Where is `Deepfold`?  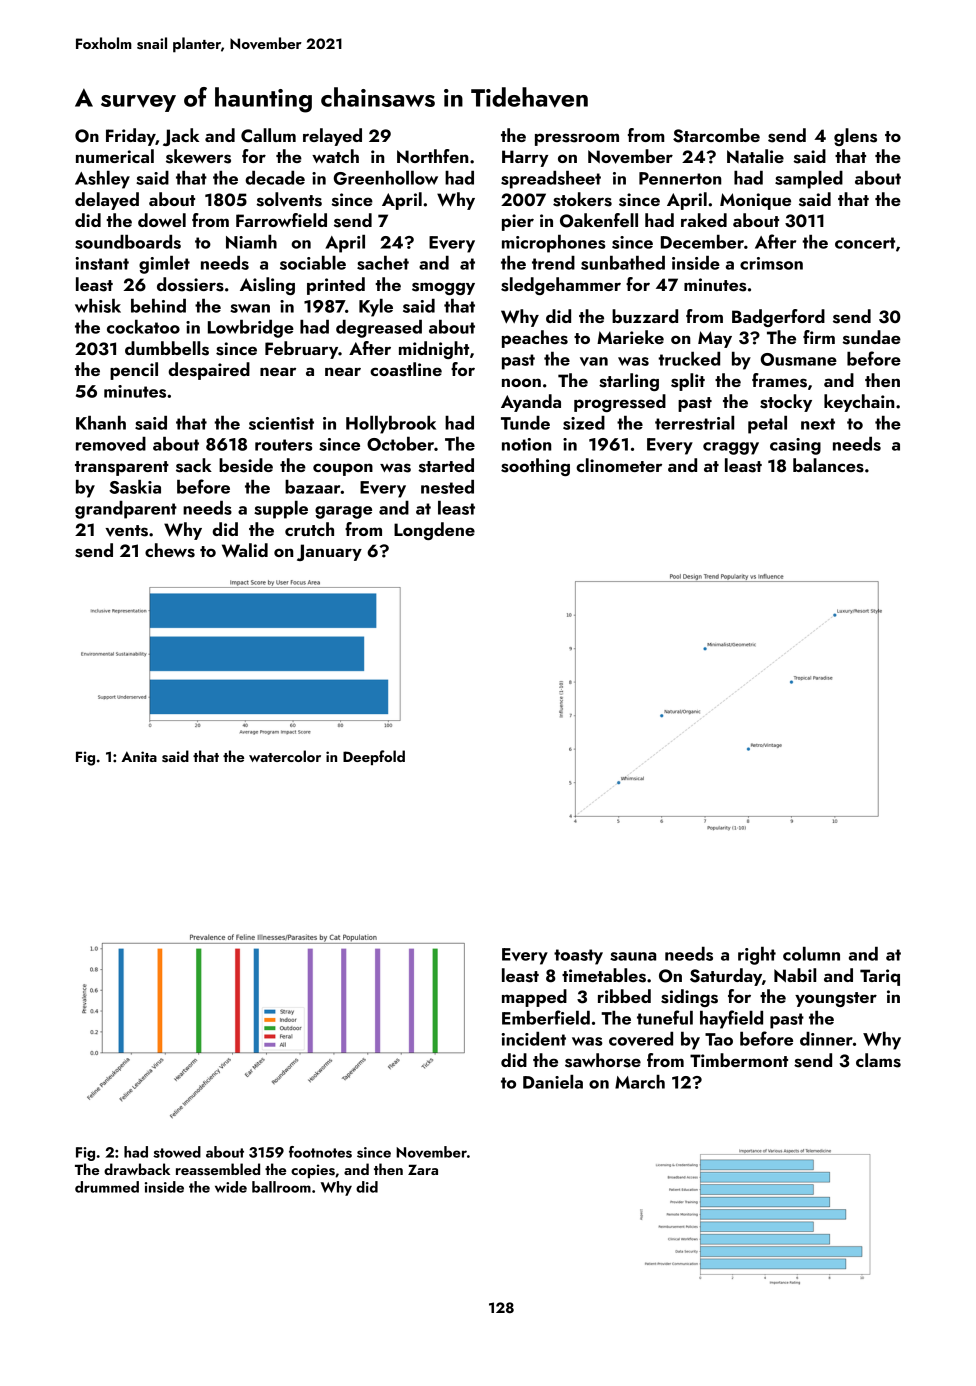
Deepfold is located at coordinates (374, 757).
